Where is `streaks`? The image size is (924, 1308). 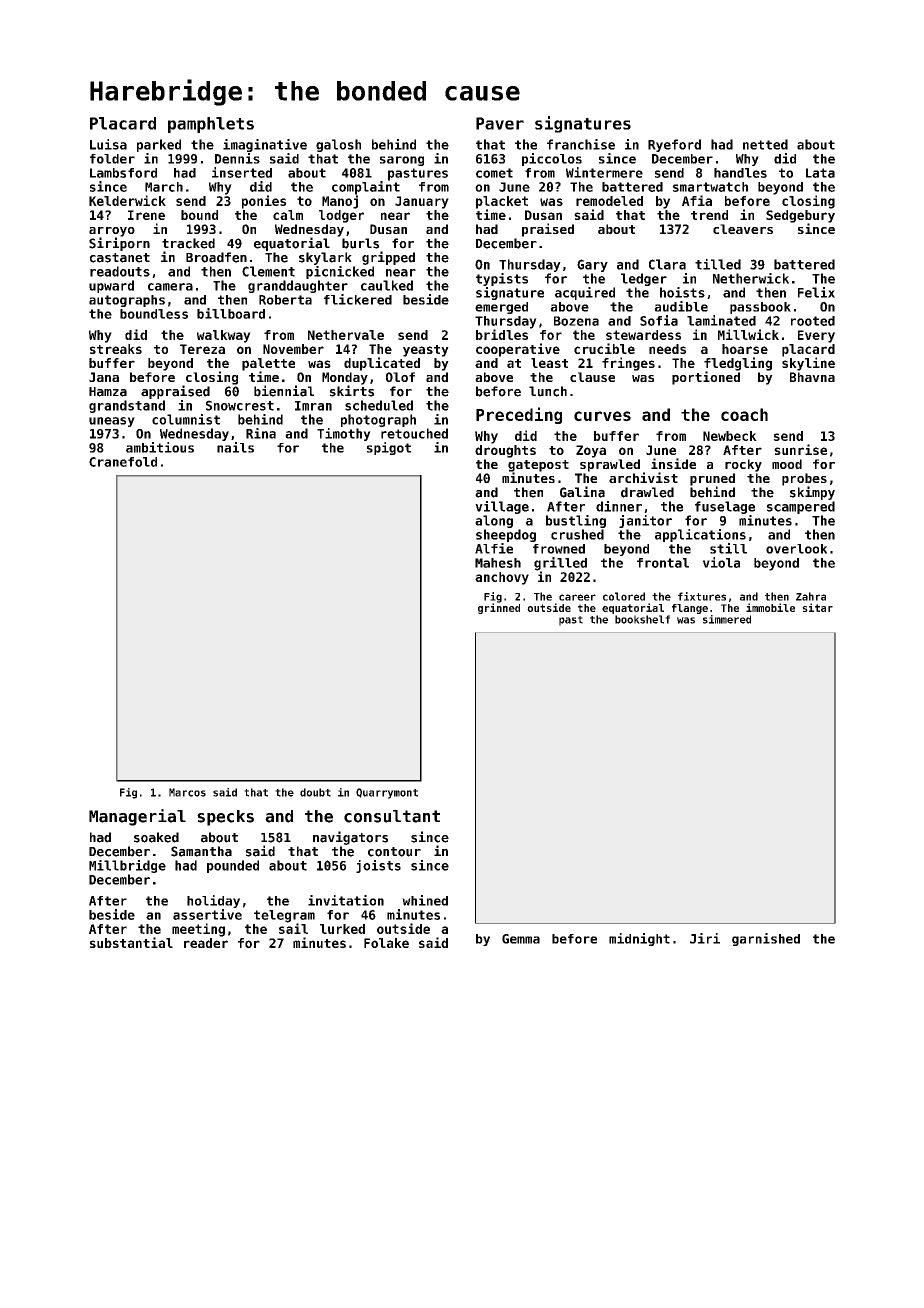
streaks is located at coordinates (116, 349).
